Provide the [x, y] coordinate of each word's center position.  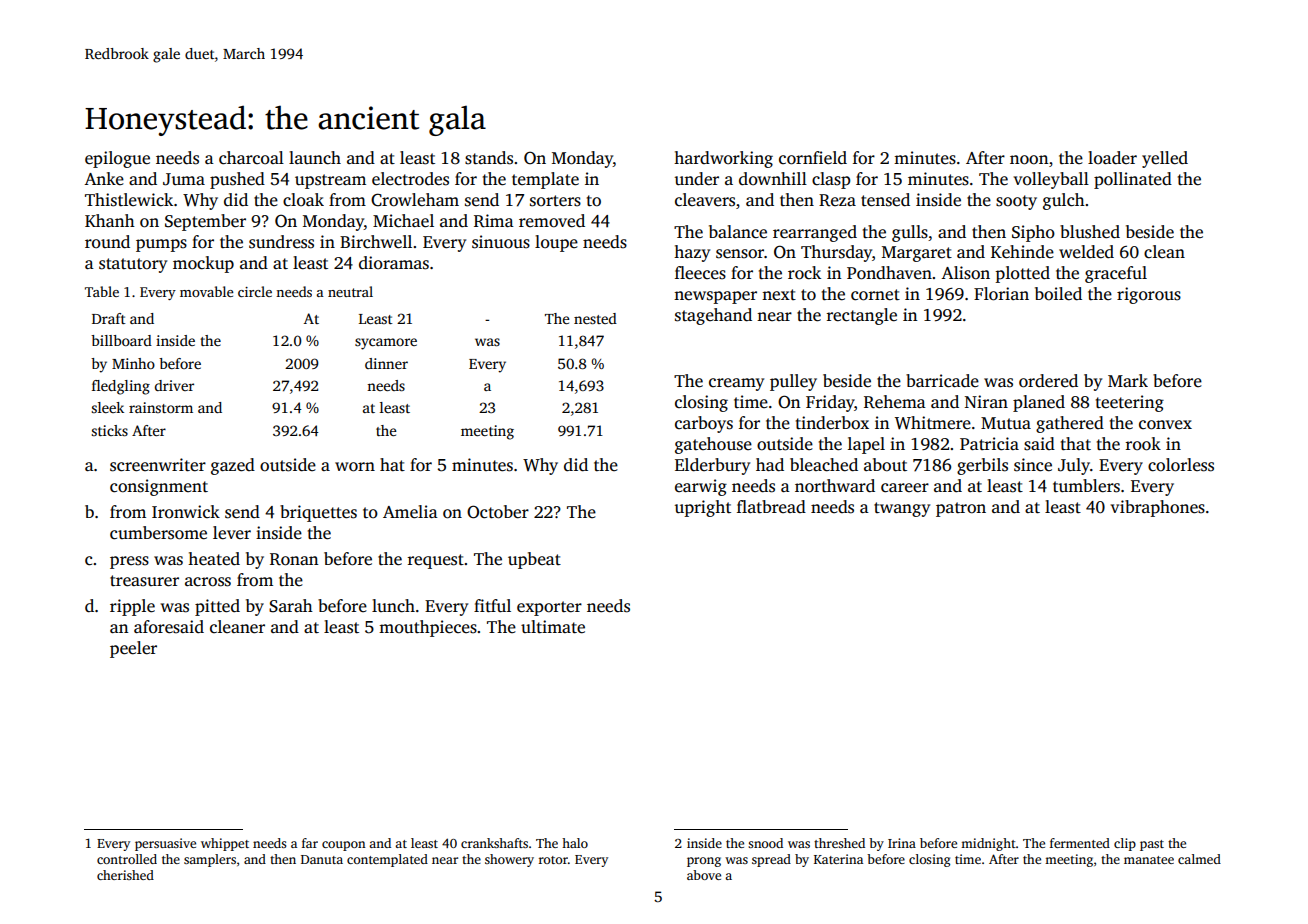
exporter [549, 608]
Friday [830, 403]
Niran [986, 401]
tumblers [1086, 486]
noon [1029, 160]
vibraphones [1157, 508]
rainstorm [161, 407]
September [205, 222]
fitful [492, 606]
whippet [225, 844]
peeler [133, 649]
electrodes [410, 179]
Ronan [294, 559]
